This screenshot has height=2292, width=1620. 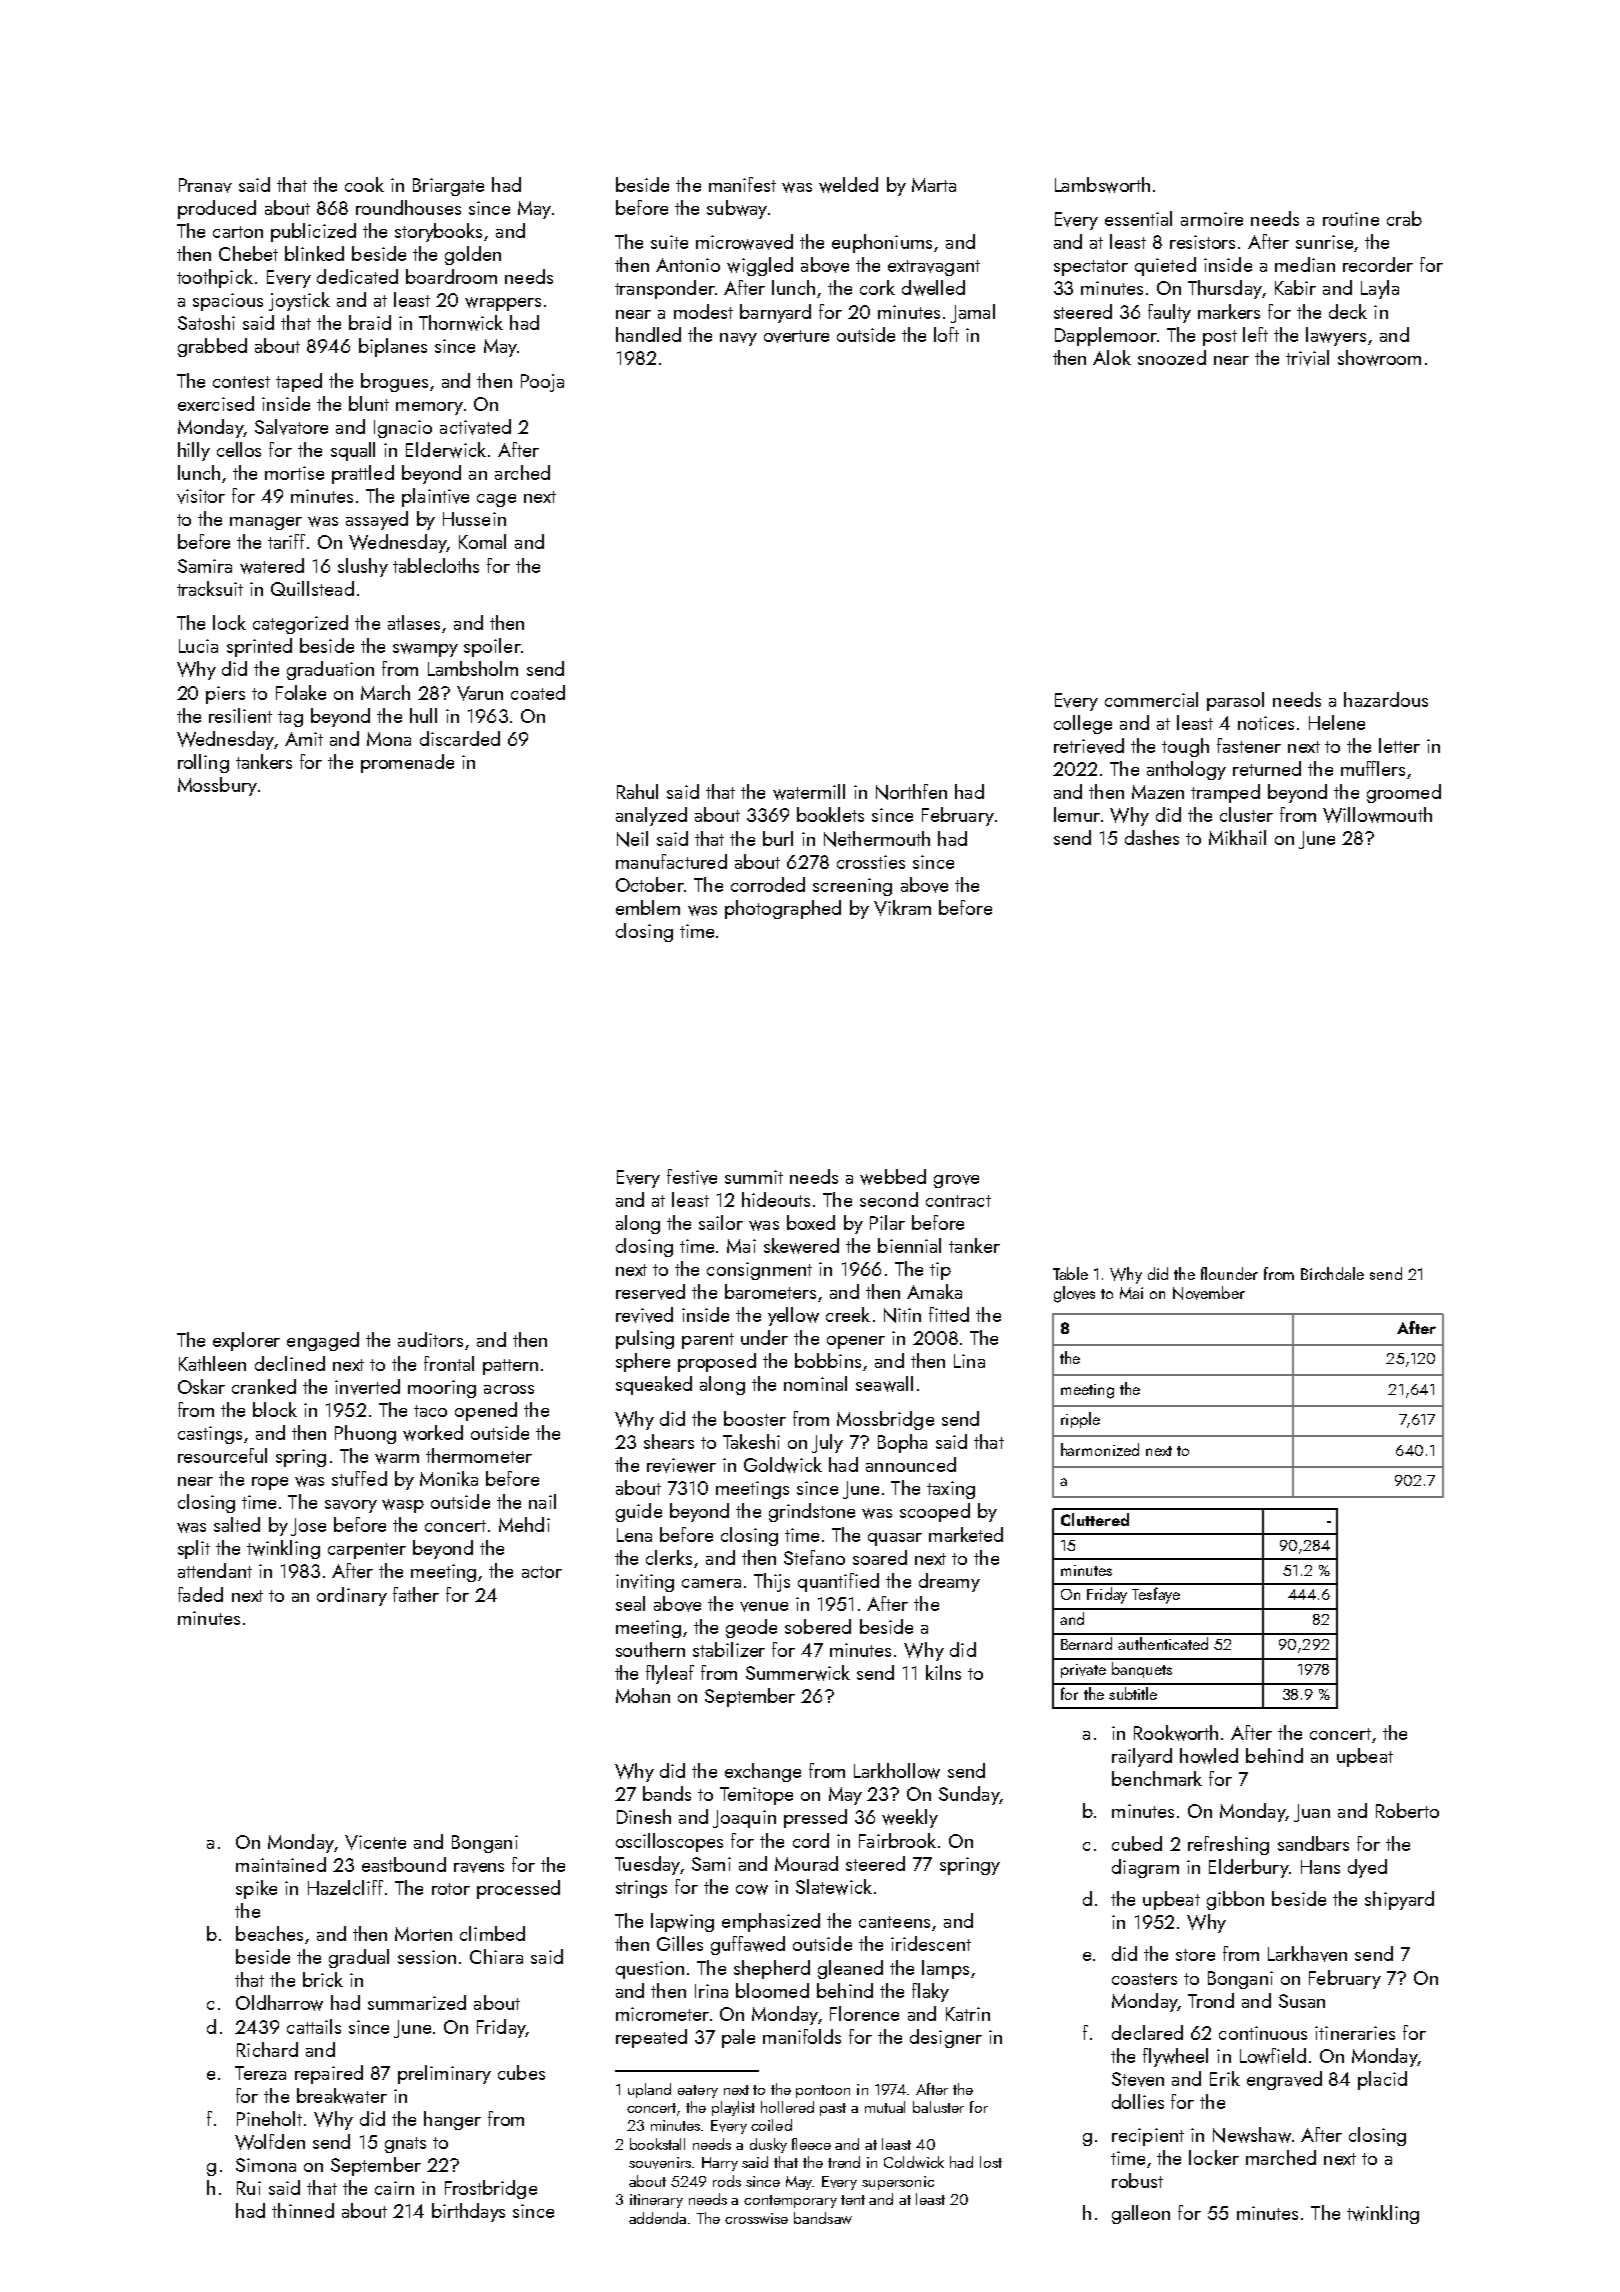 I want to click on galleon, so click(x=1141, y=2214).
